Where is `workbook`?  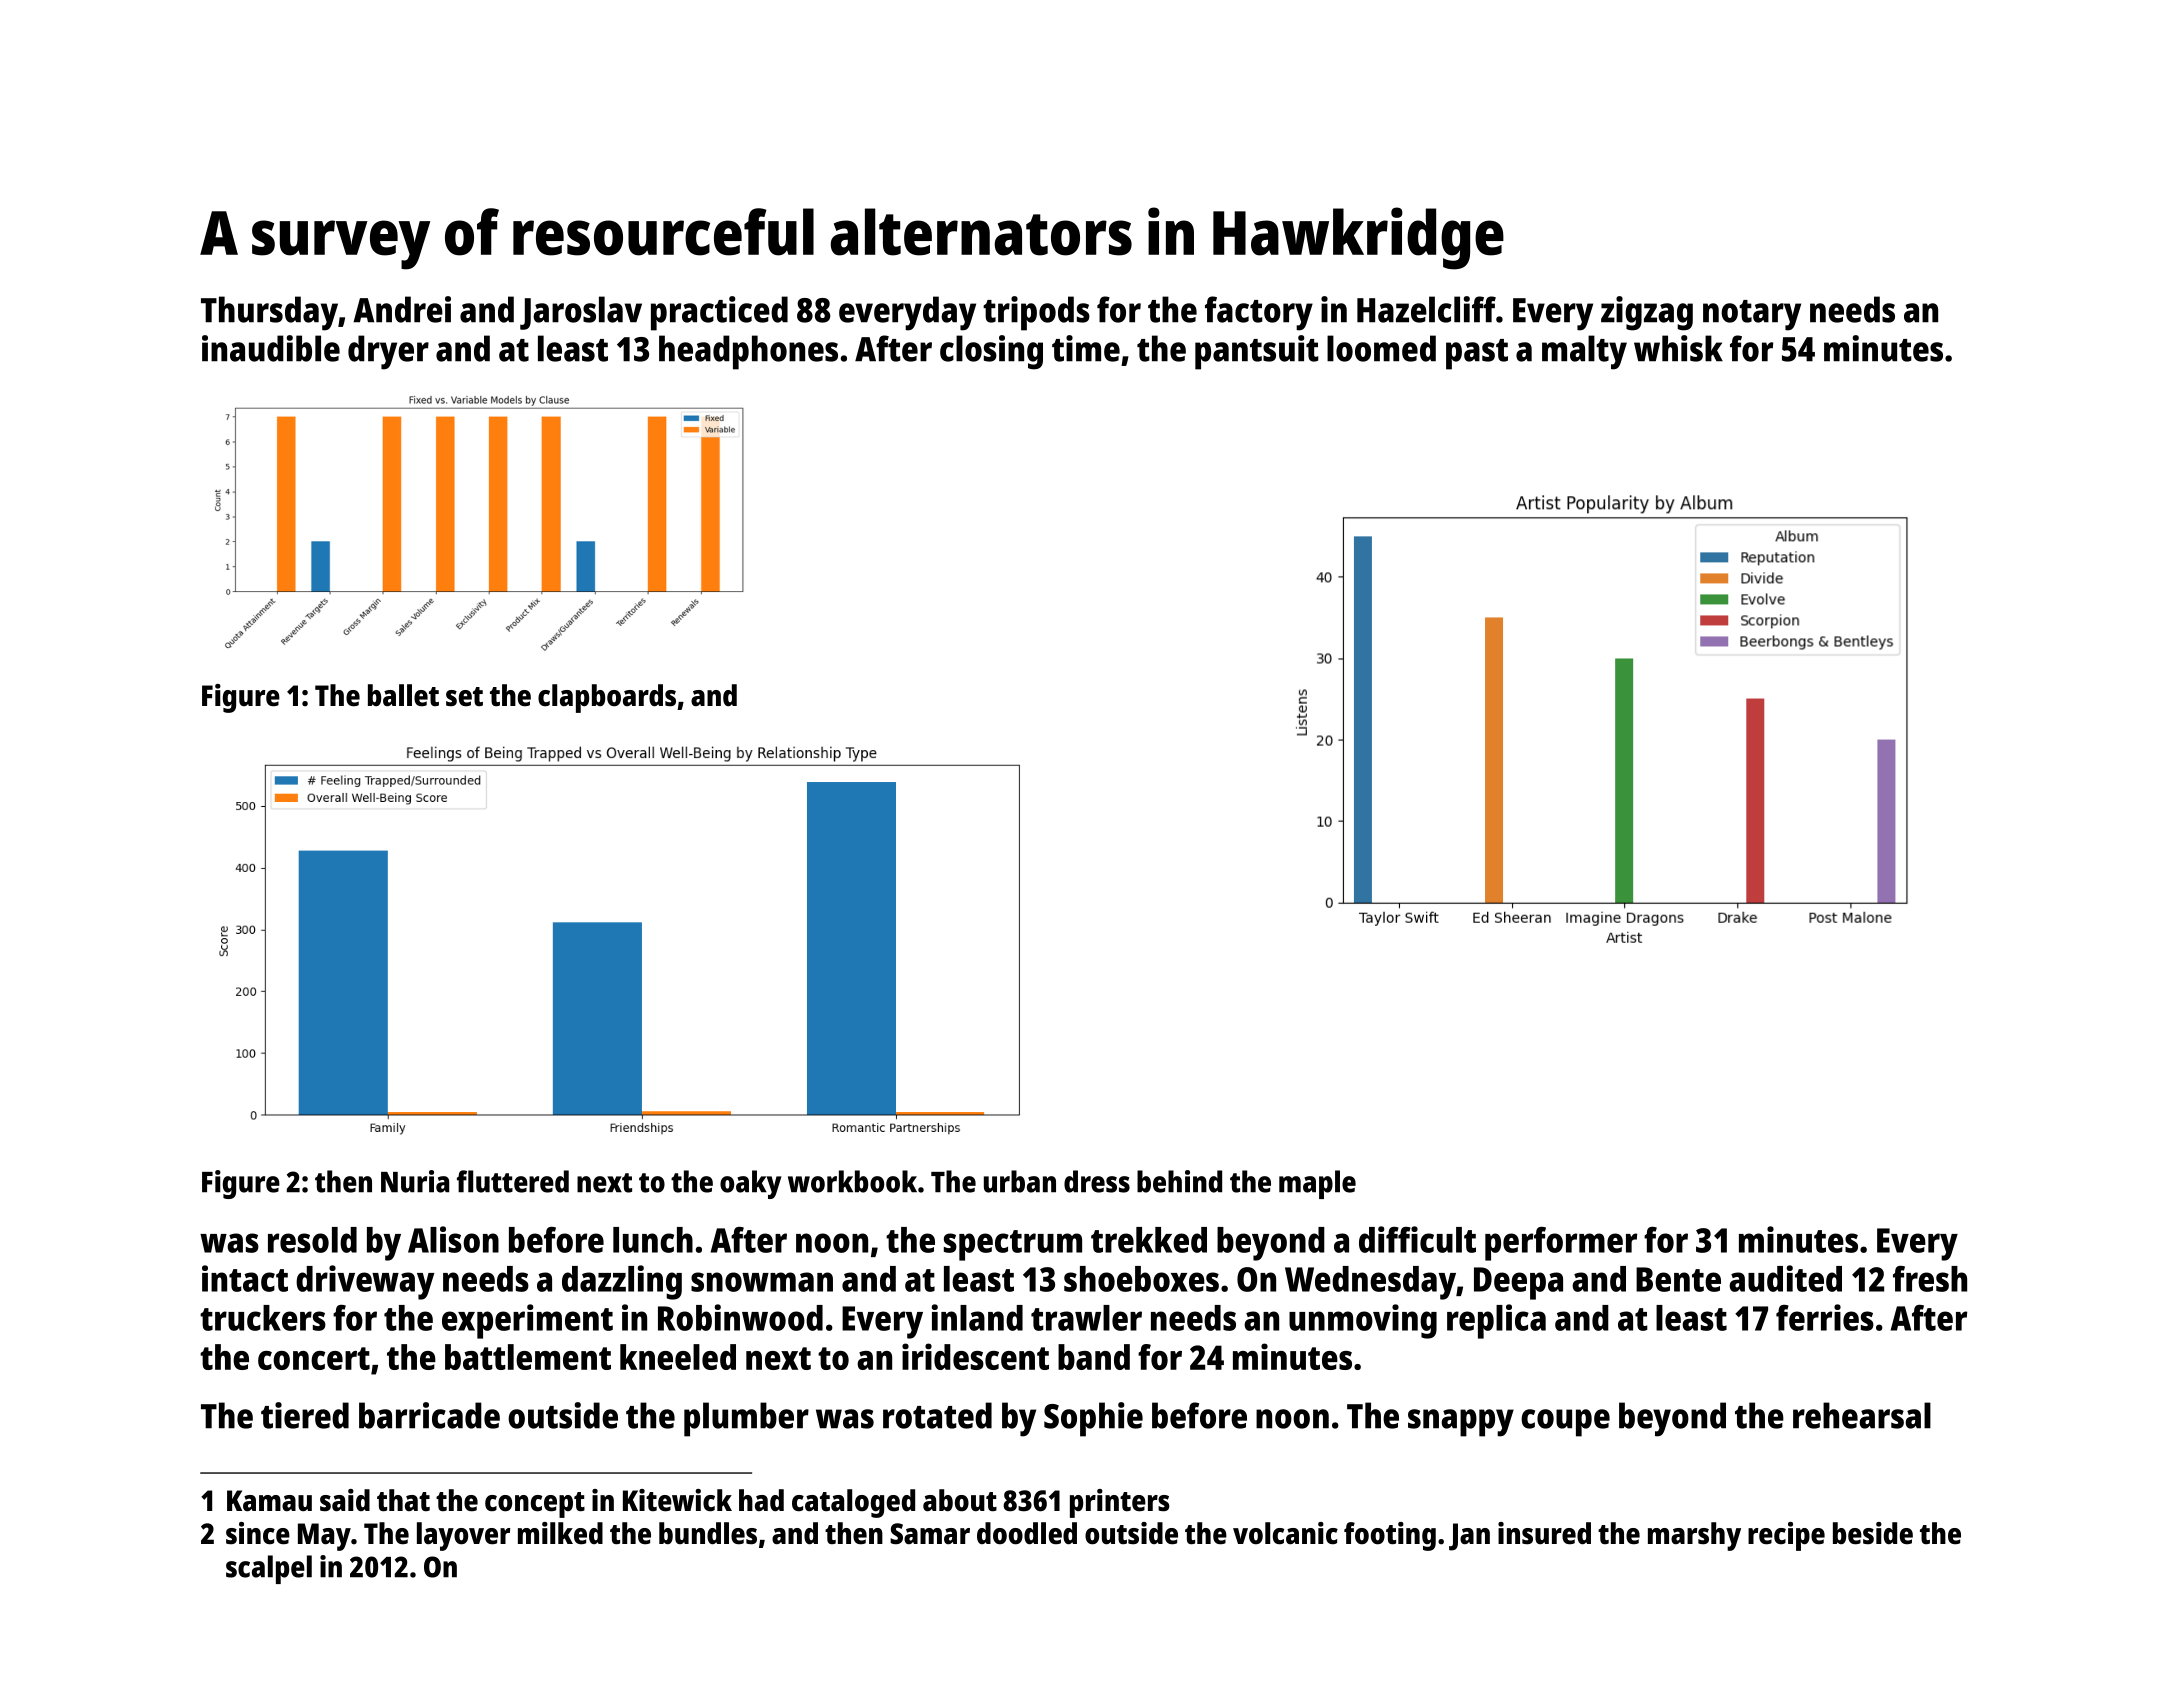 workbook is located at coordinates (852, 1181).
